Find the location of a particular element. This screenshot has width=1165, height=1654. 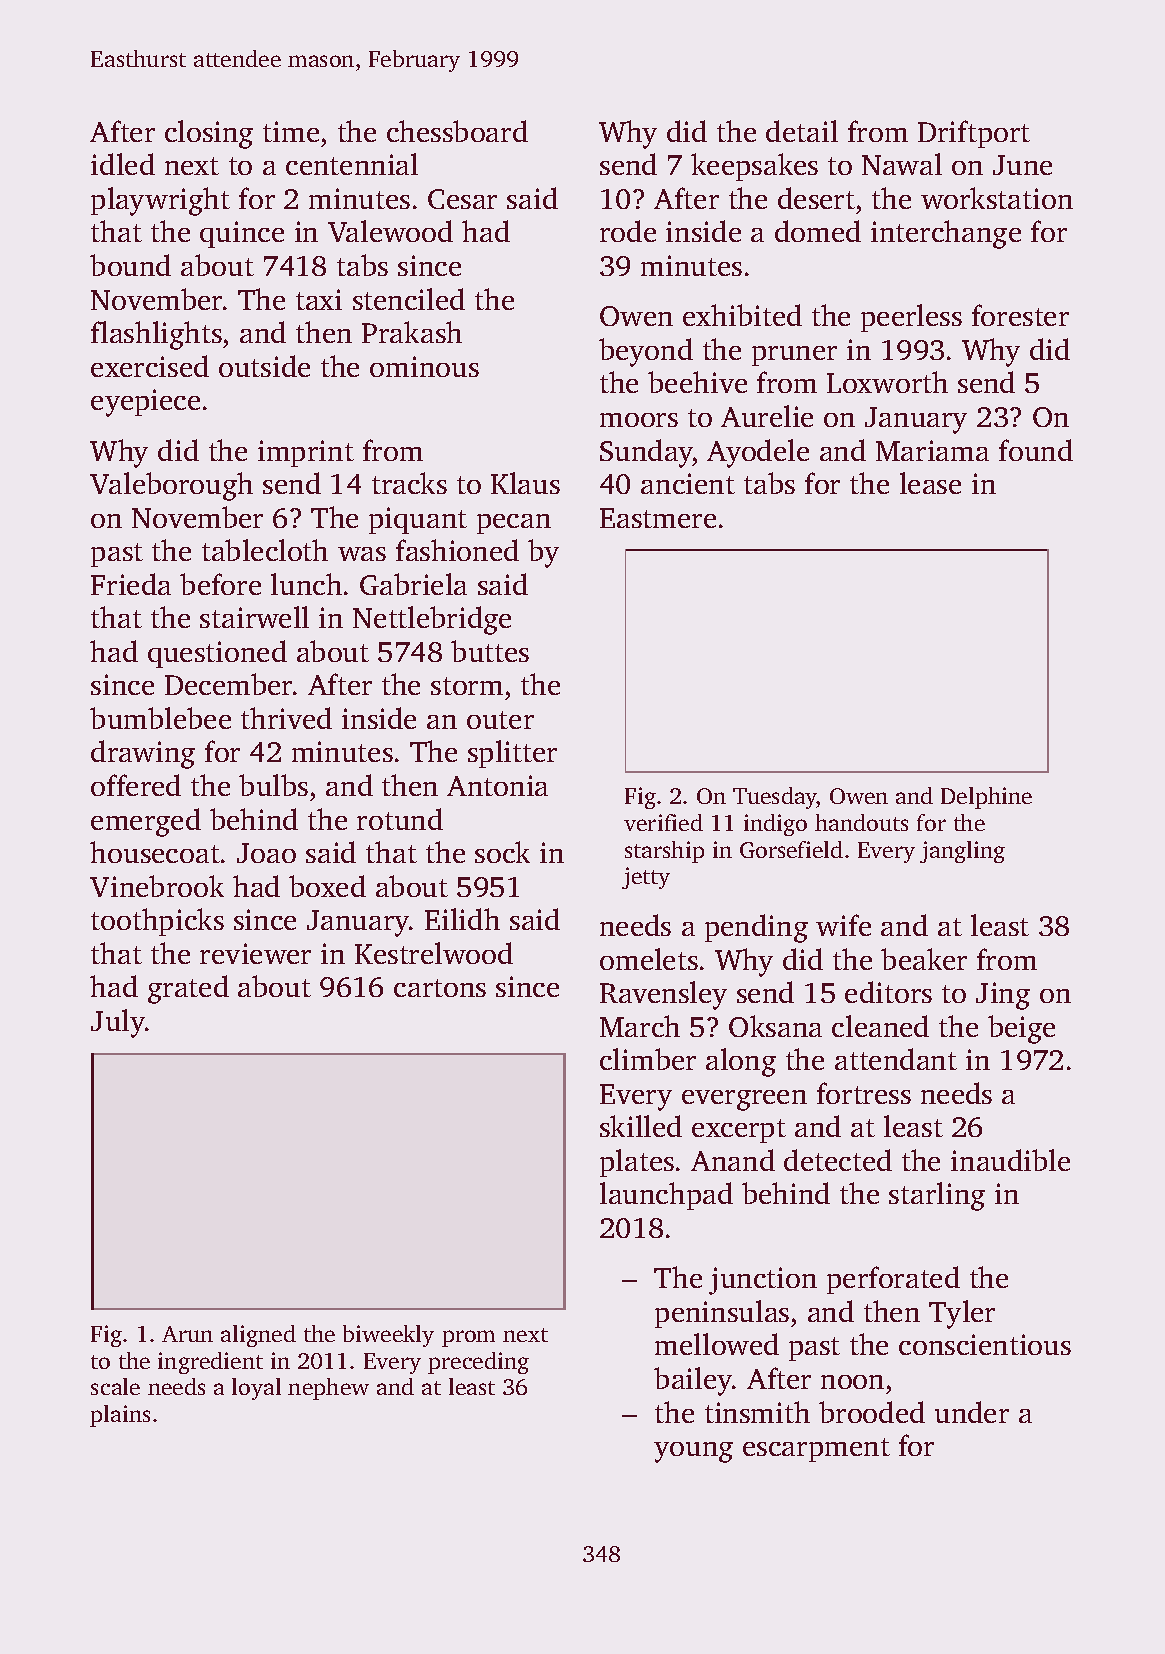

loyal is located at coordinates (256, 1389).
